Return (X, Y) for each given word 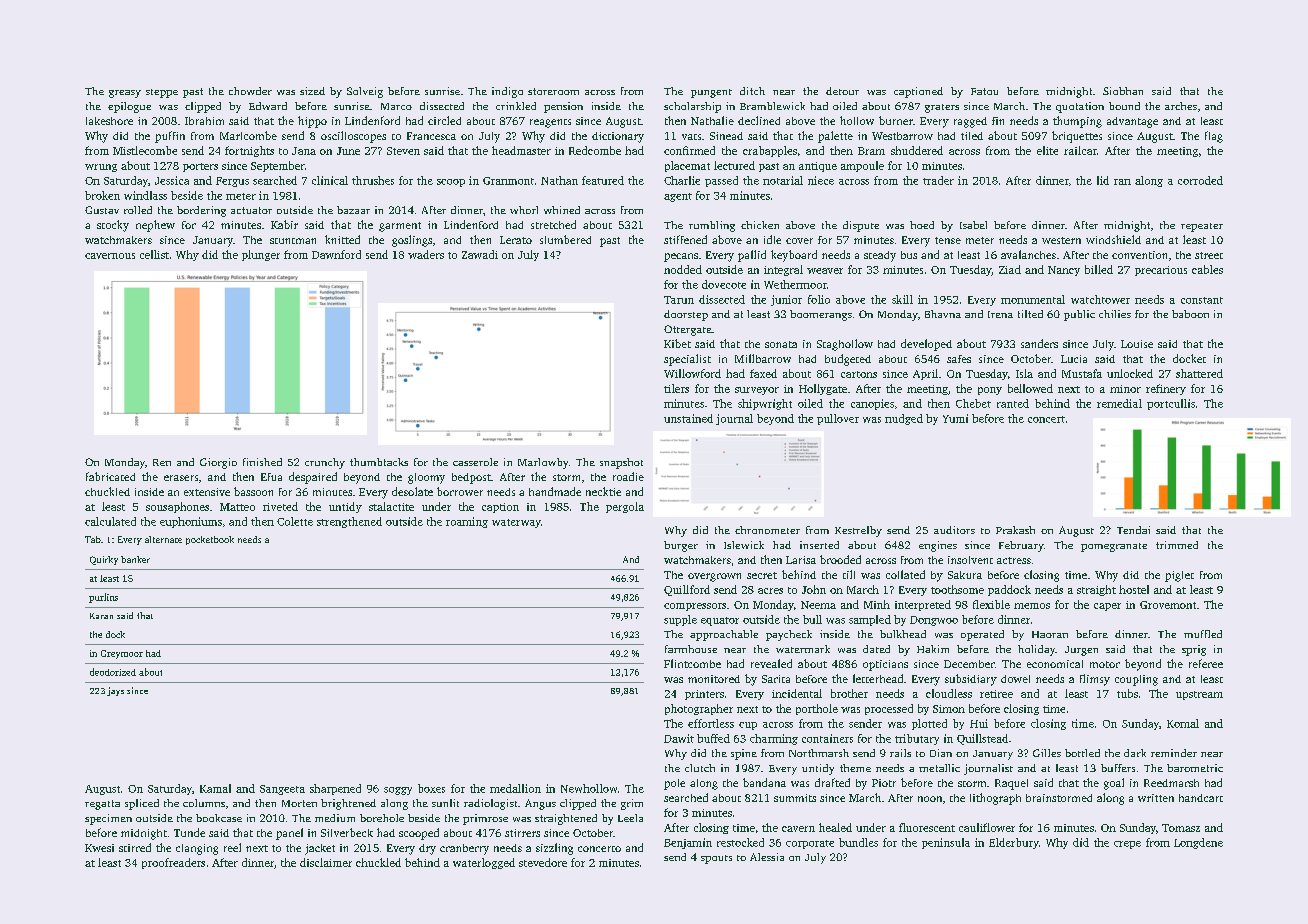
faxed (763, 373)
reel (232, 847)
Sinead (726, 136)
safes (959, 359)
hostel (1134, 589)
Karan (101, 616)
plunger (261, 255)
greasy (125, 94)
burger (681, 546)
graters (942, 108)
